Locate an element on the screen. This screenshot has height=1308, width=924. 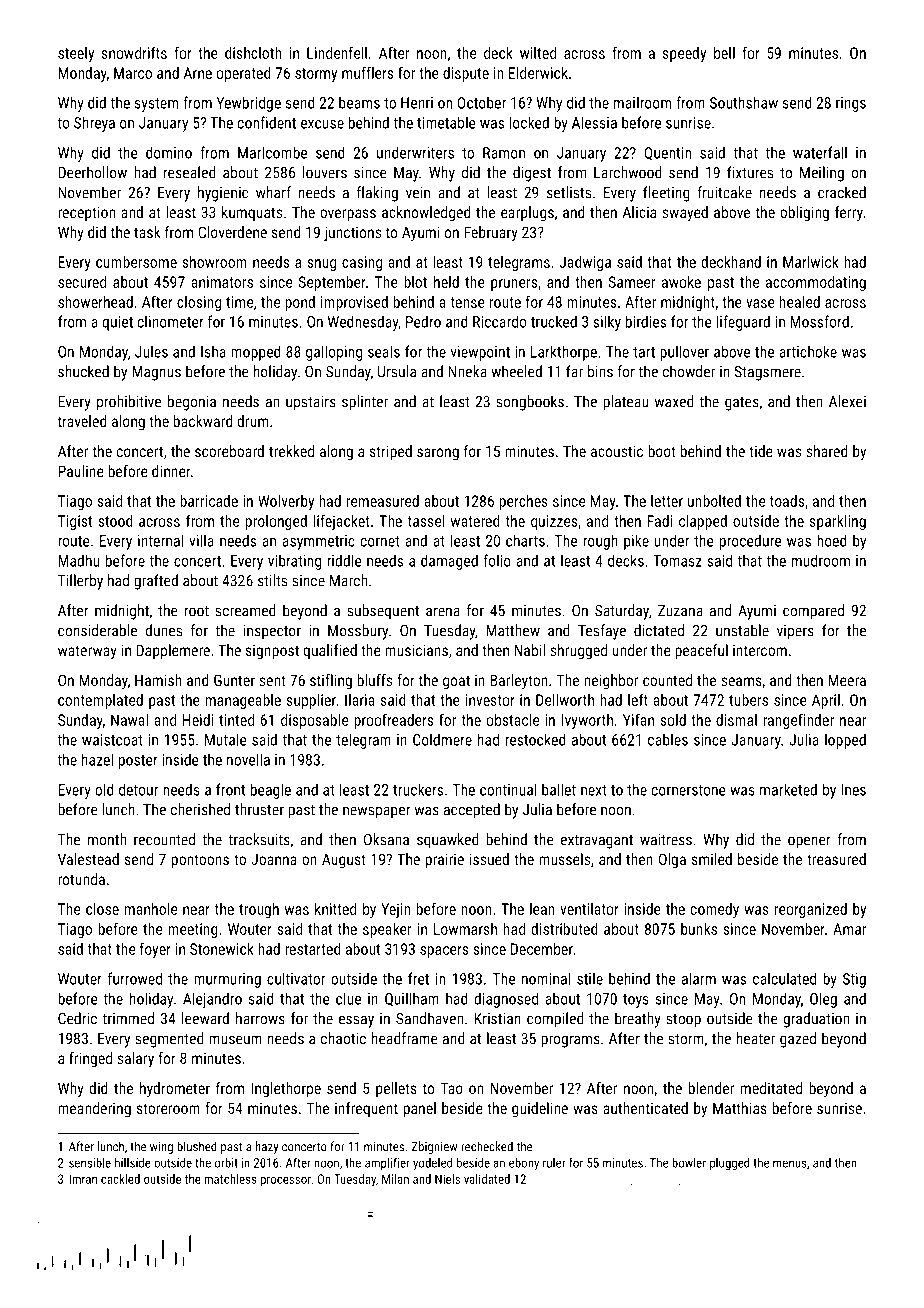
Cedric is located at coordinates (77, 1018).
